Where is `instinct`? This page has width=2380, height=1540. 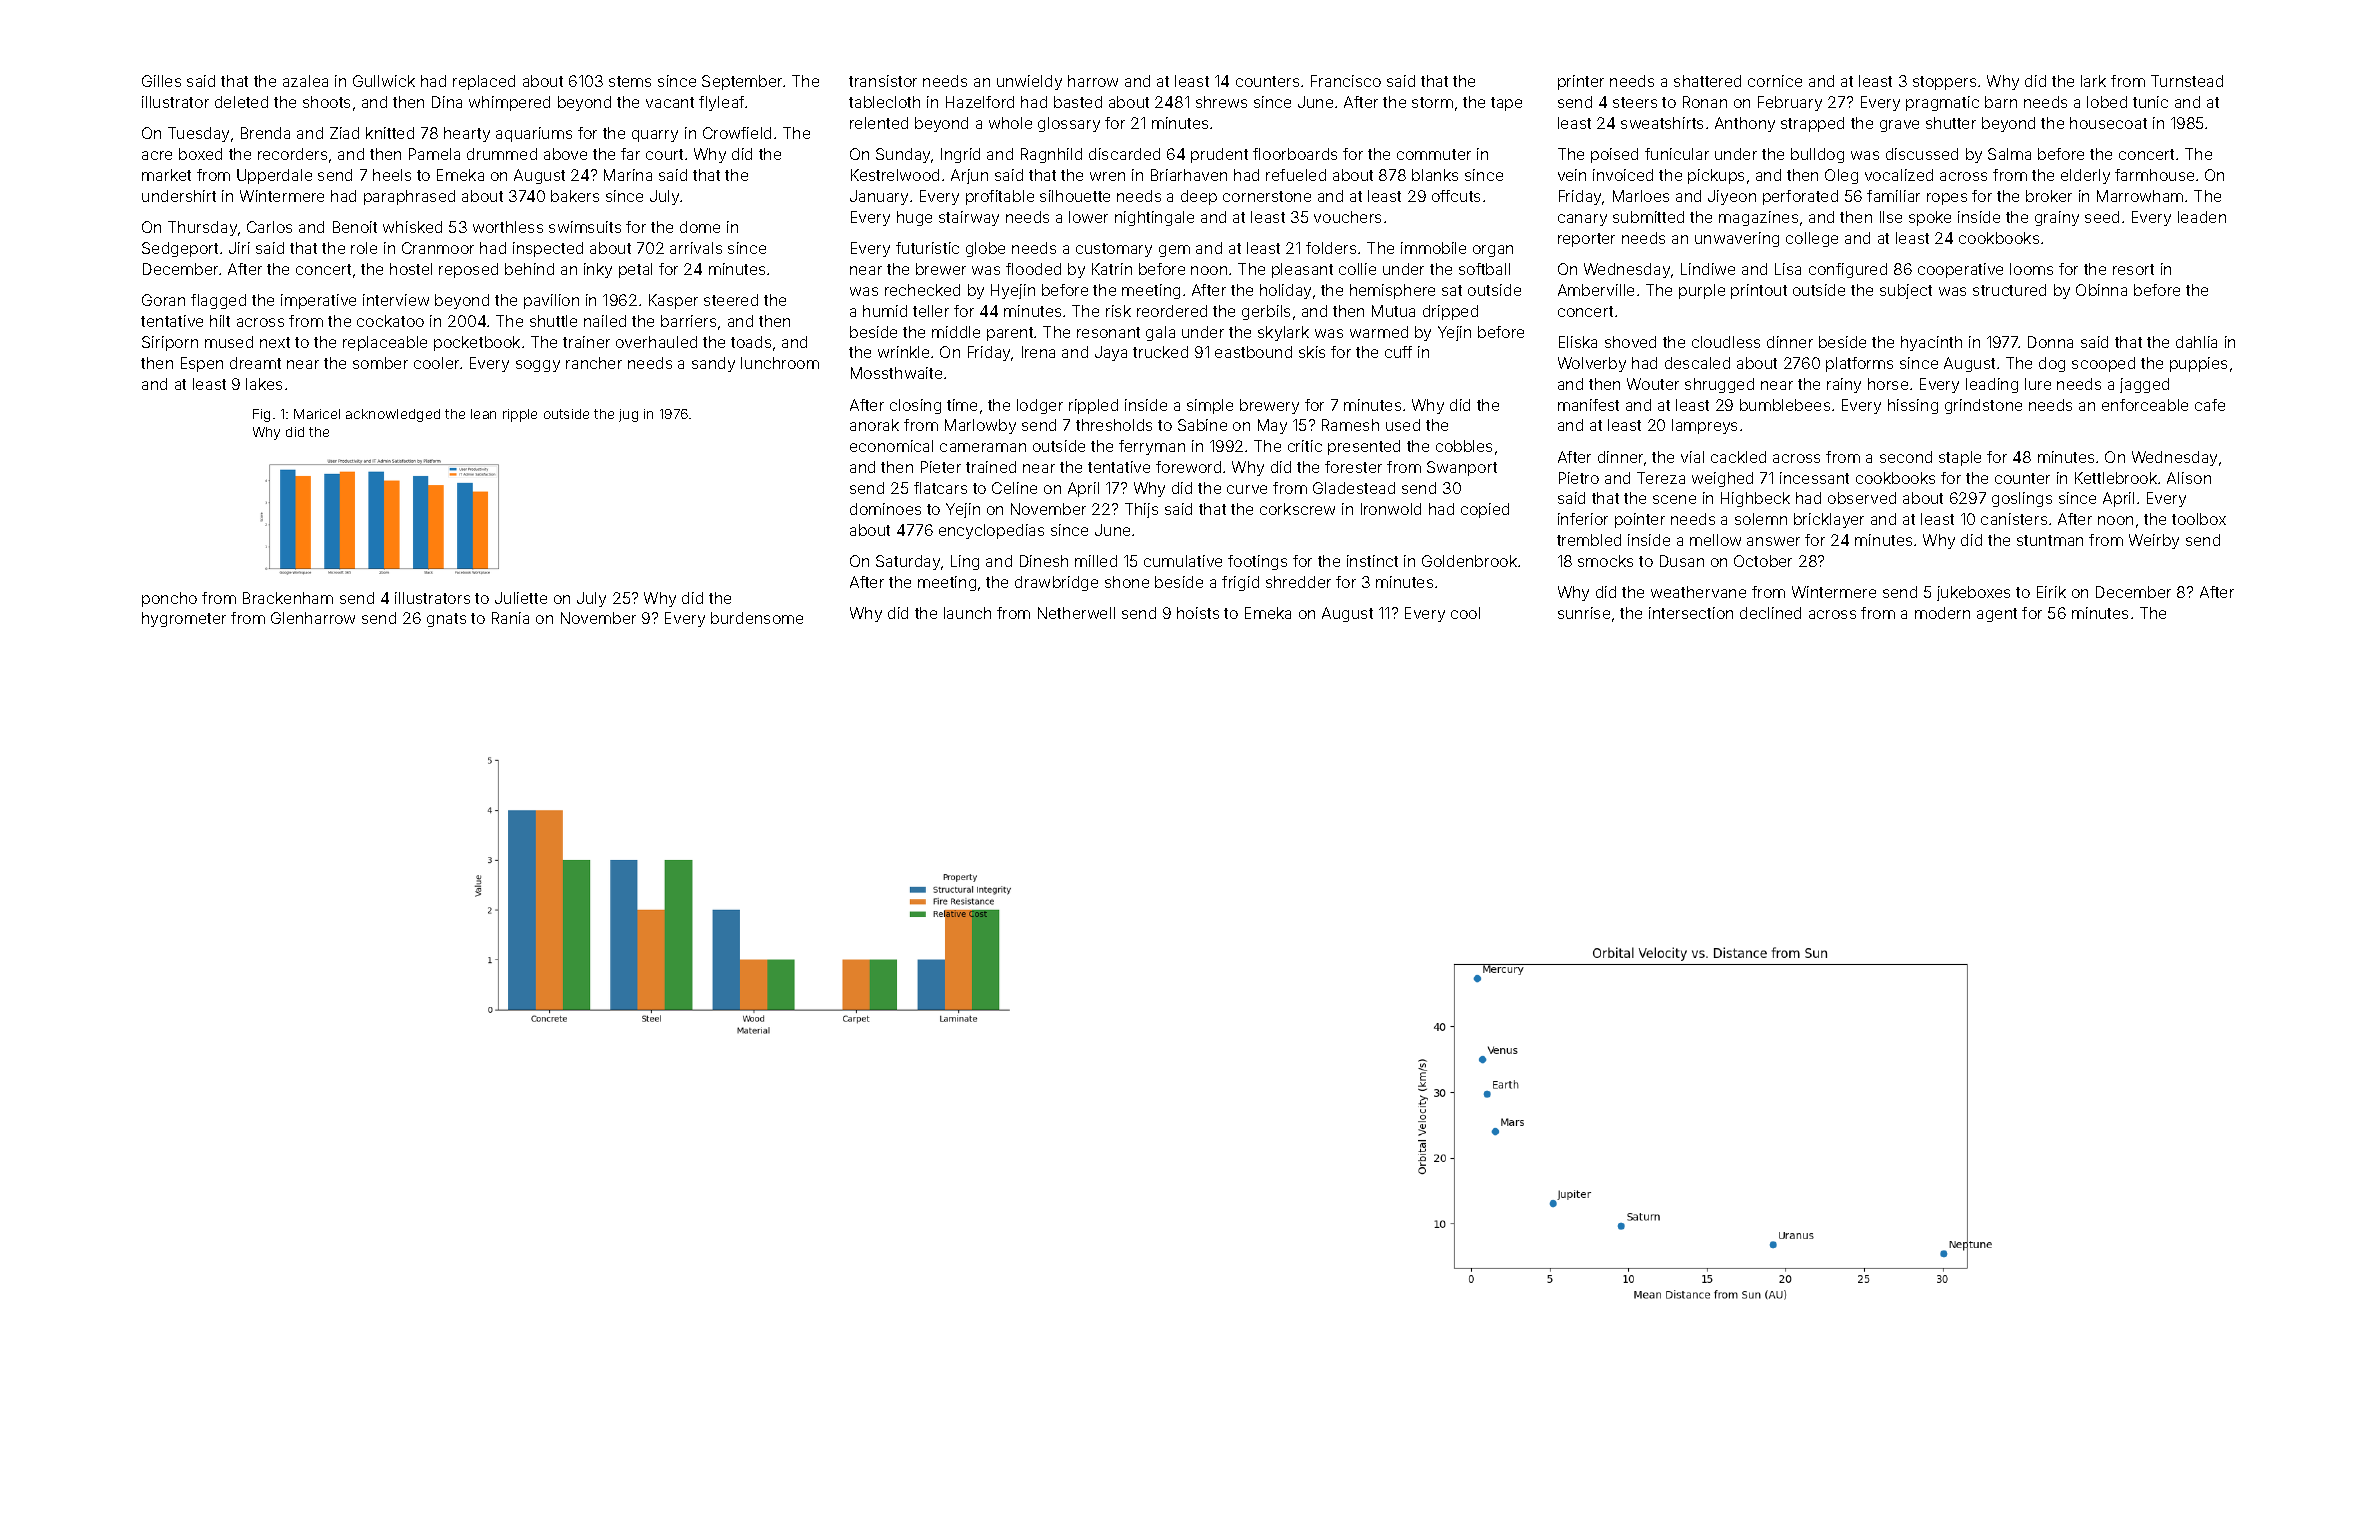
instinct is located at coordinates (1372, 561).
